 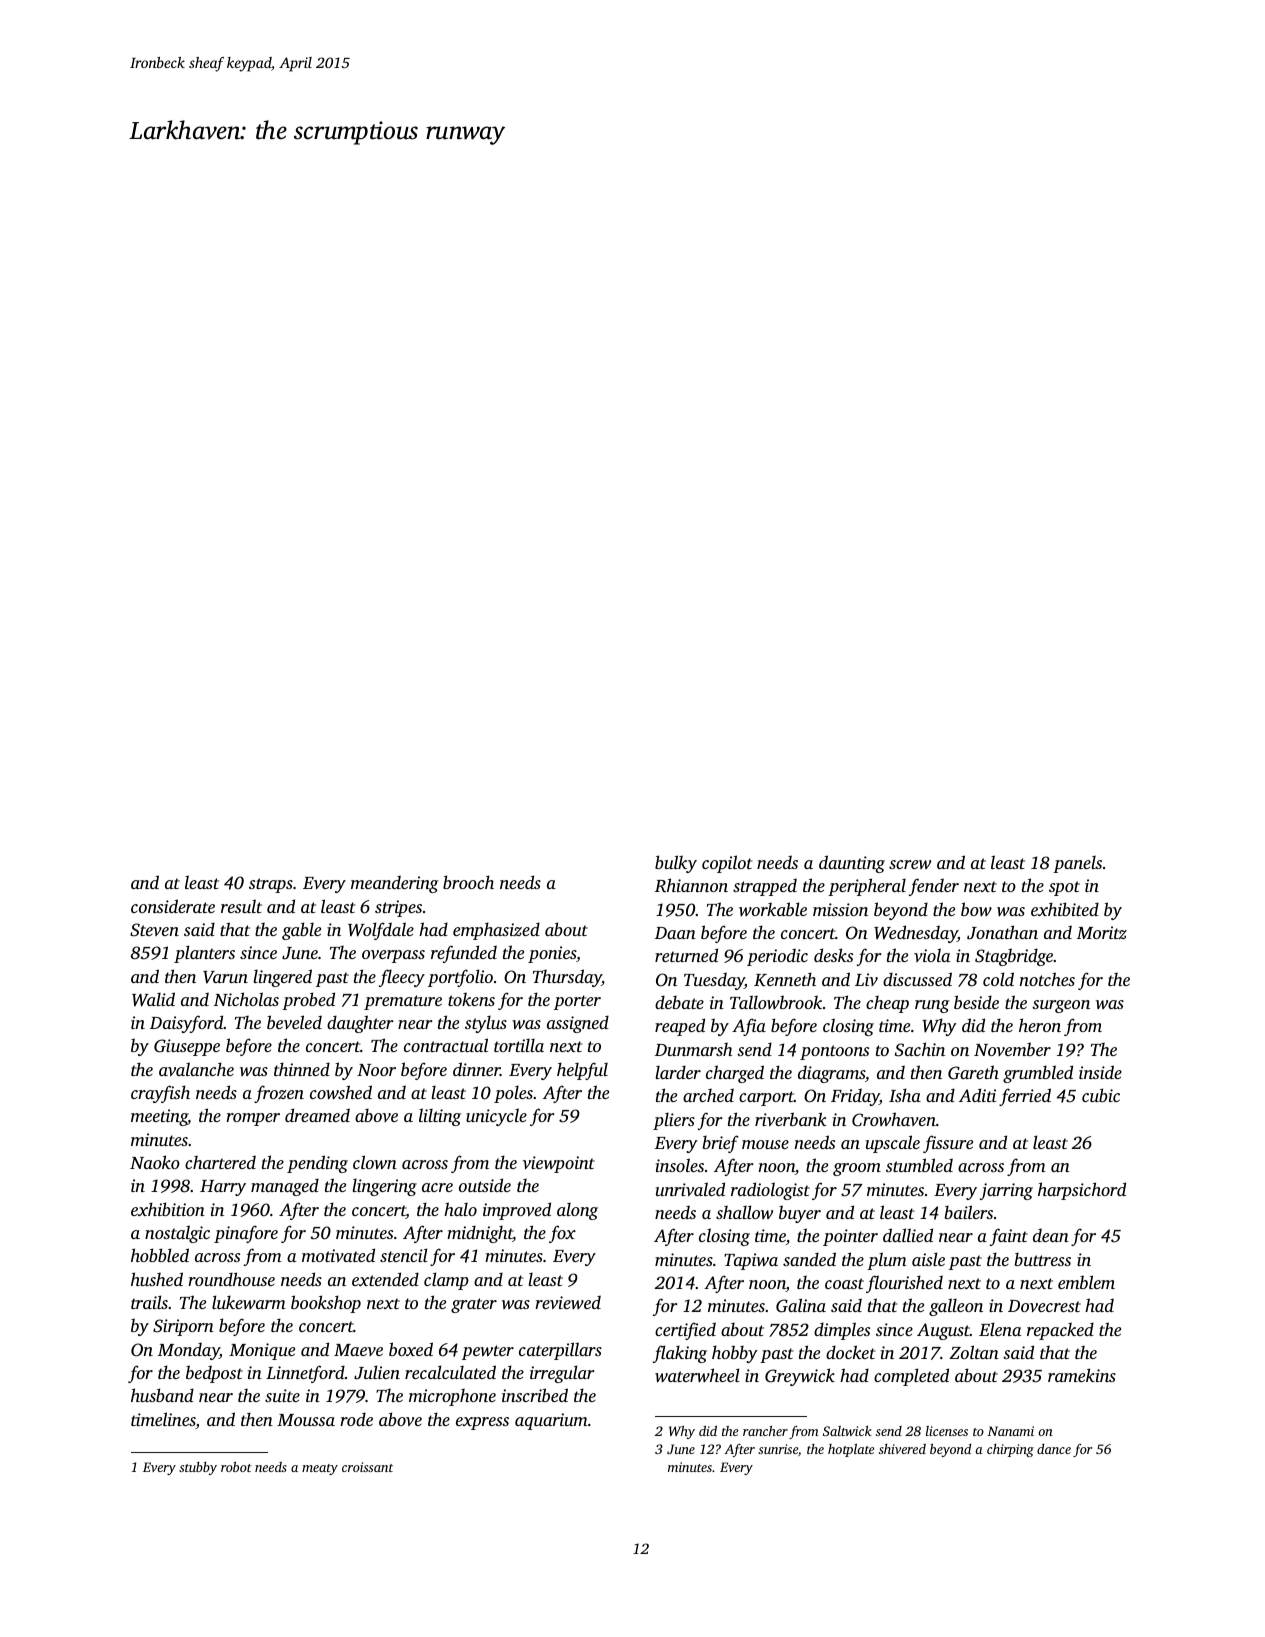 What do you see at coordinates (159, 1117) in the screenshot?
I see `meeting` at bounding box center [159, 1117].
